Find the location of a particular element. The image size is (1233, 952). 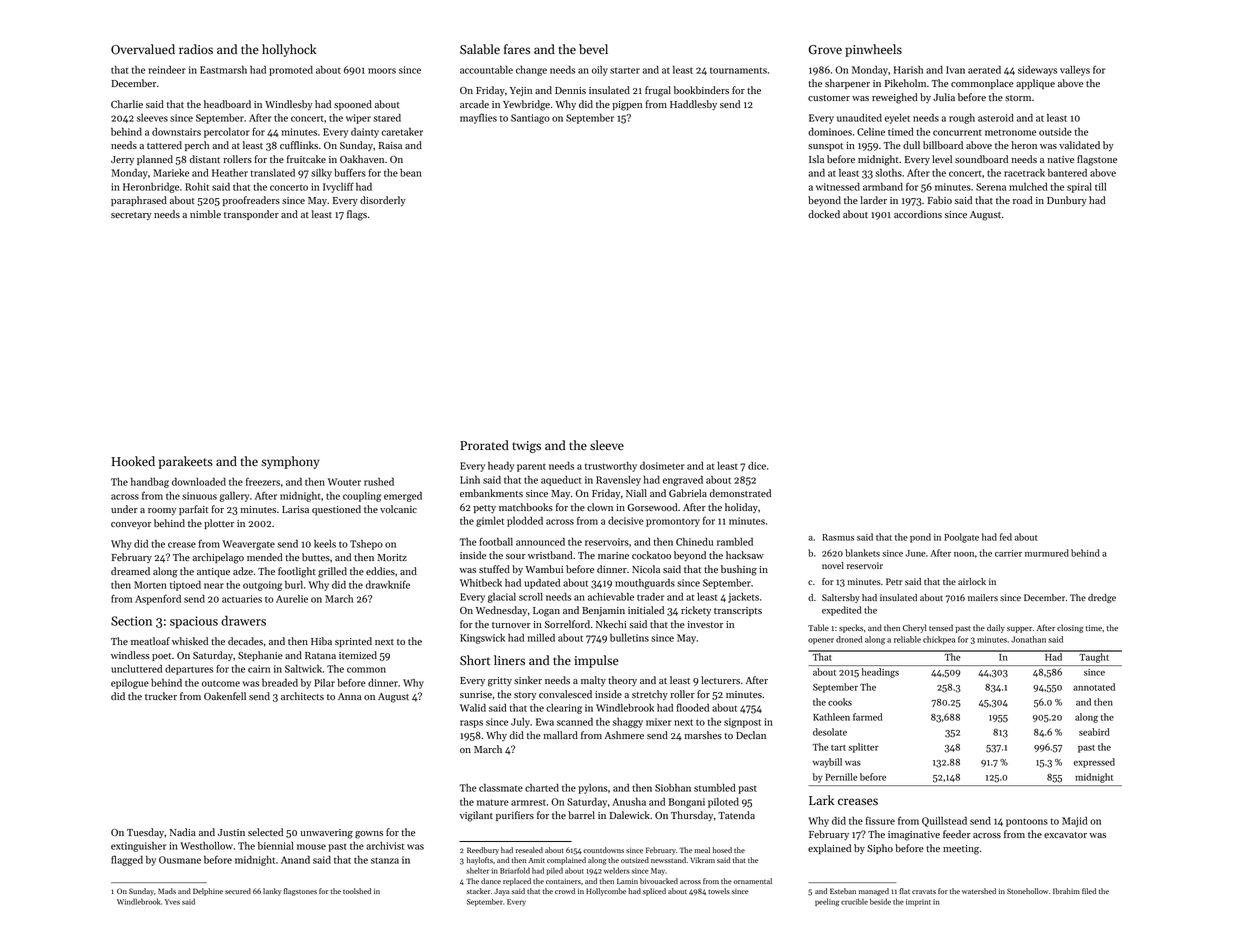

crowd is located at coordinates (565, 891).
